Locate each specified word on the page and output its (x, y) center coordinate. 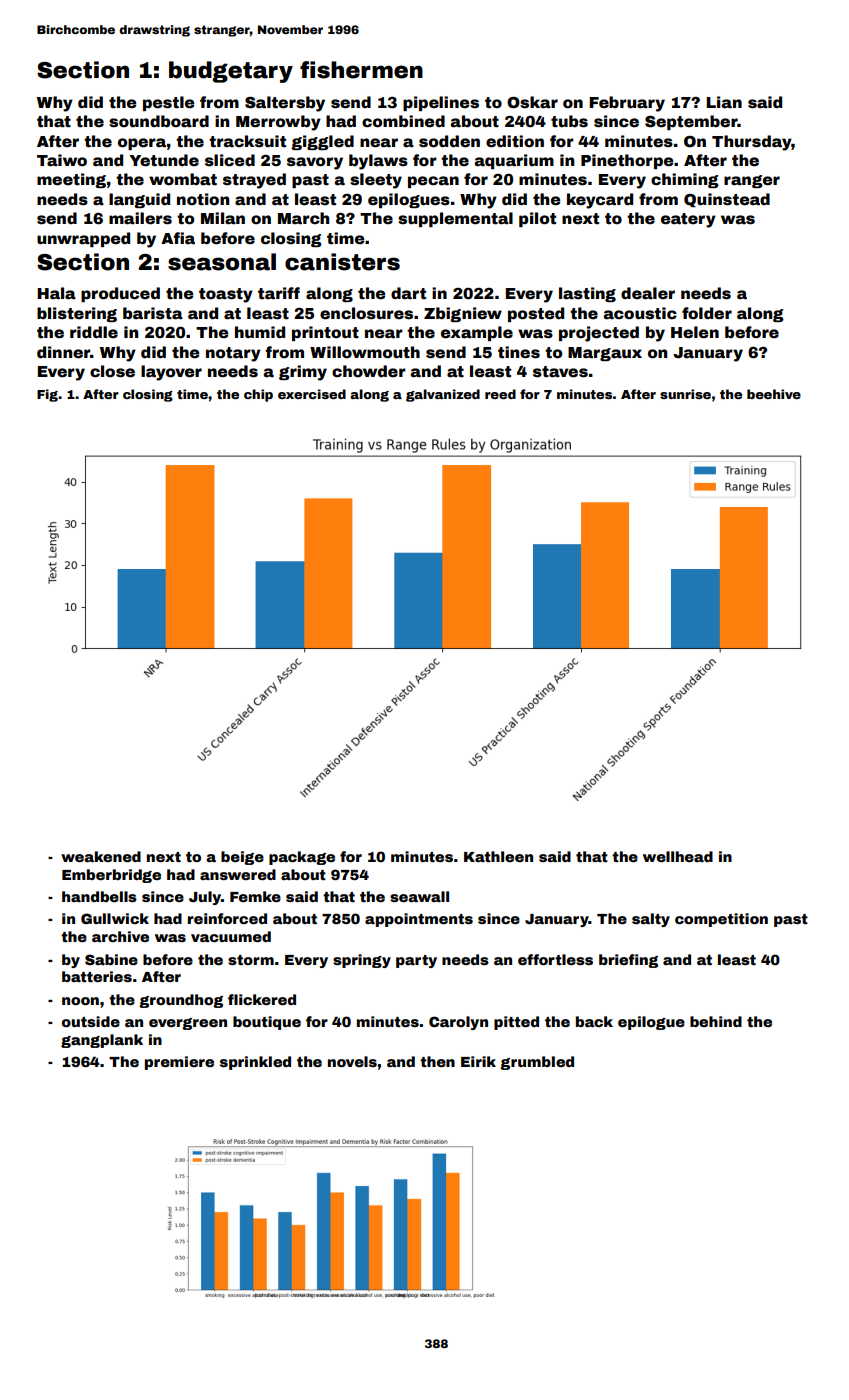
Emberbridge (111, 876)
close (112, 371)
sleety (376, 181)
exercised (312, 394)
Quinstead (727, 200)
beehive (774, 394)
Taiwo (62, 160)
